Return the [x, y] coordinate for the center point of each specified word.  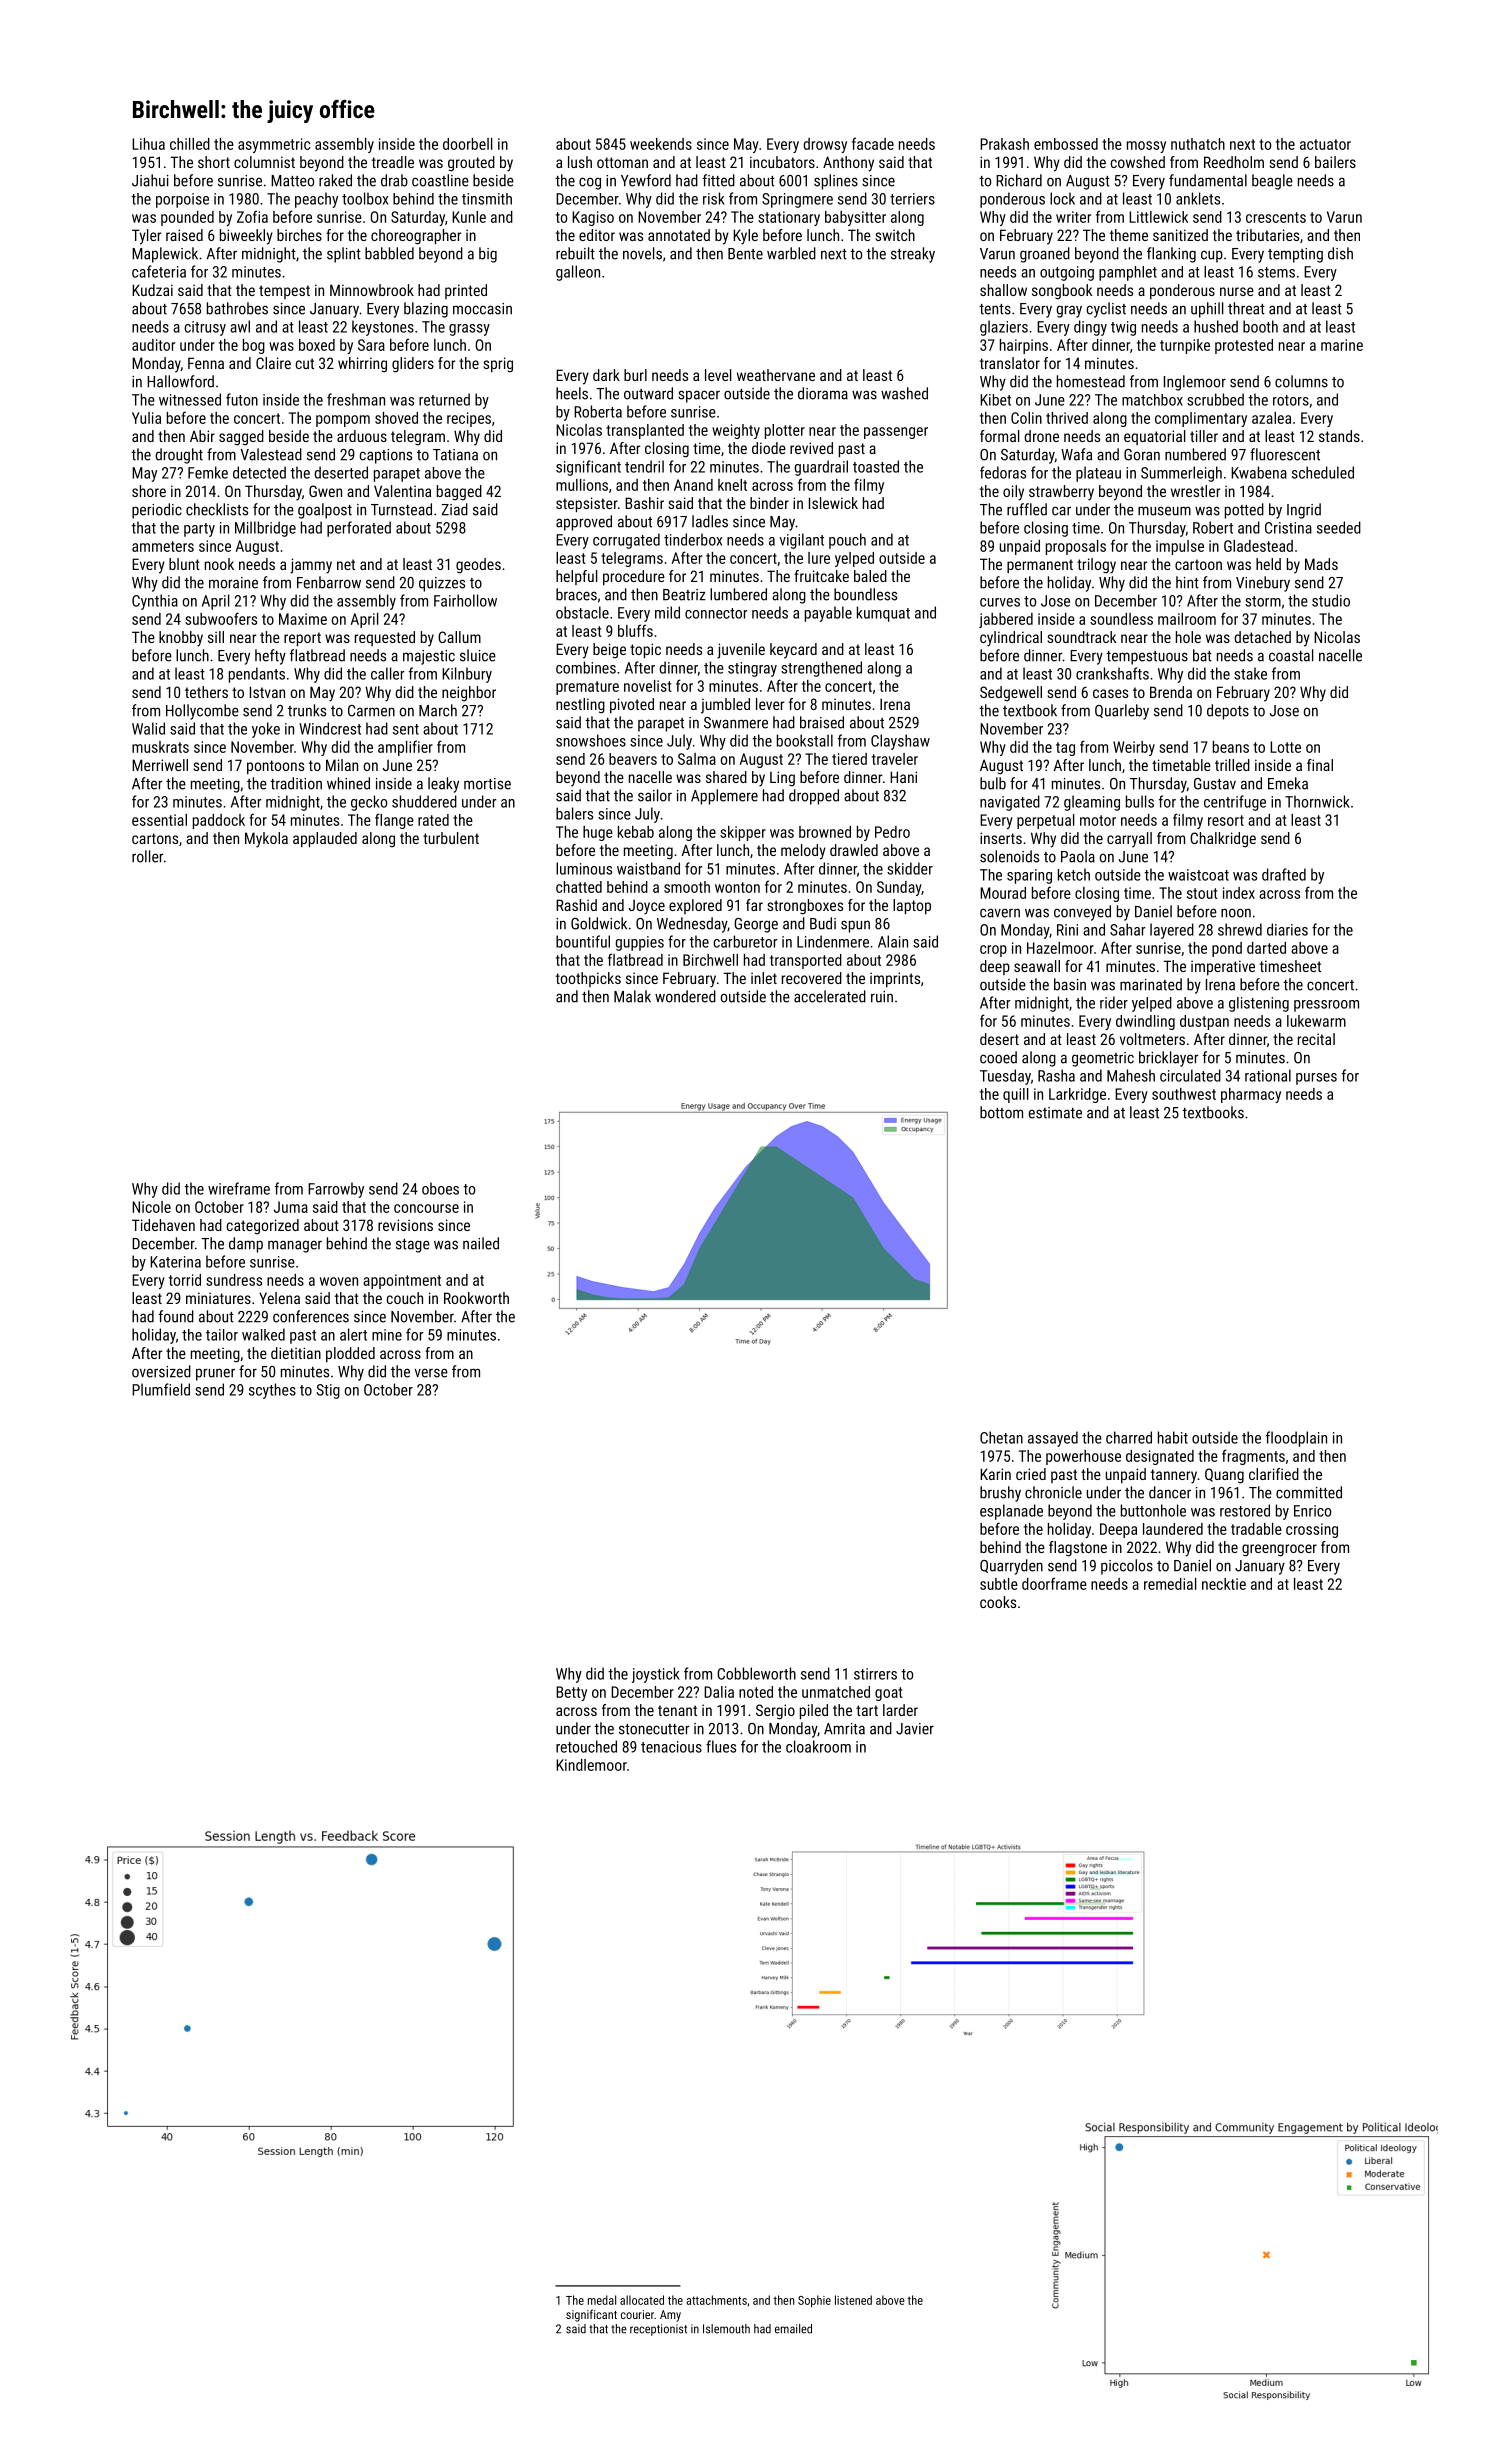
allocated [642, 2300]
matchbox [1152, 400]
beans [1231, 747]
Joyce [647, 907]
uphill [1207, 310]
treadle [393, 162]
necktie [1224, 1584]
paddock [219, 821]
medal [602, 2300]
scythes [272, 1391]
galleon [578, 273]
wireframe [239, 1188]
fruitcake [821, 576]
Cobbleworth [756, 1673]
